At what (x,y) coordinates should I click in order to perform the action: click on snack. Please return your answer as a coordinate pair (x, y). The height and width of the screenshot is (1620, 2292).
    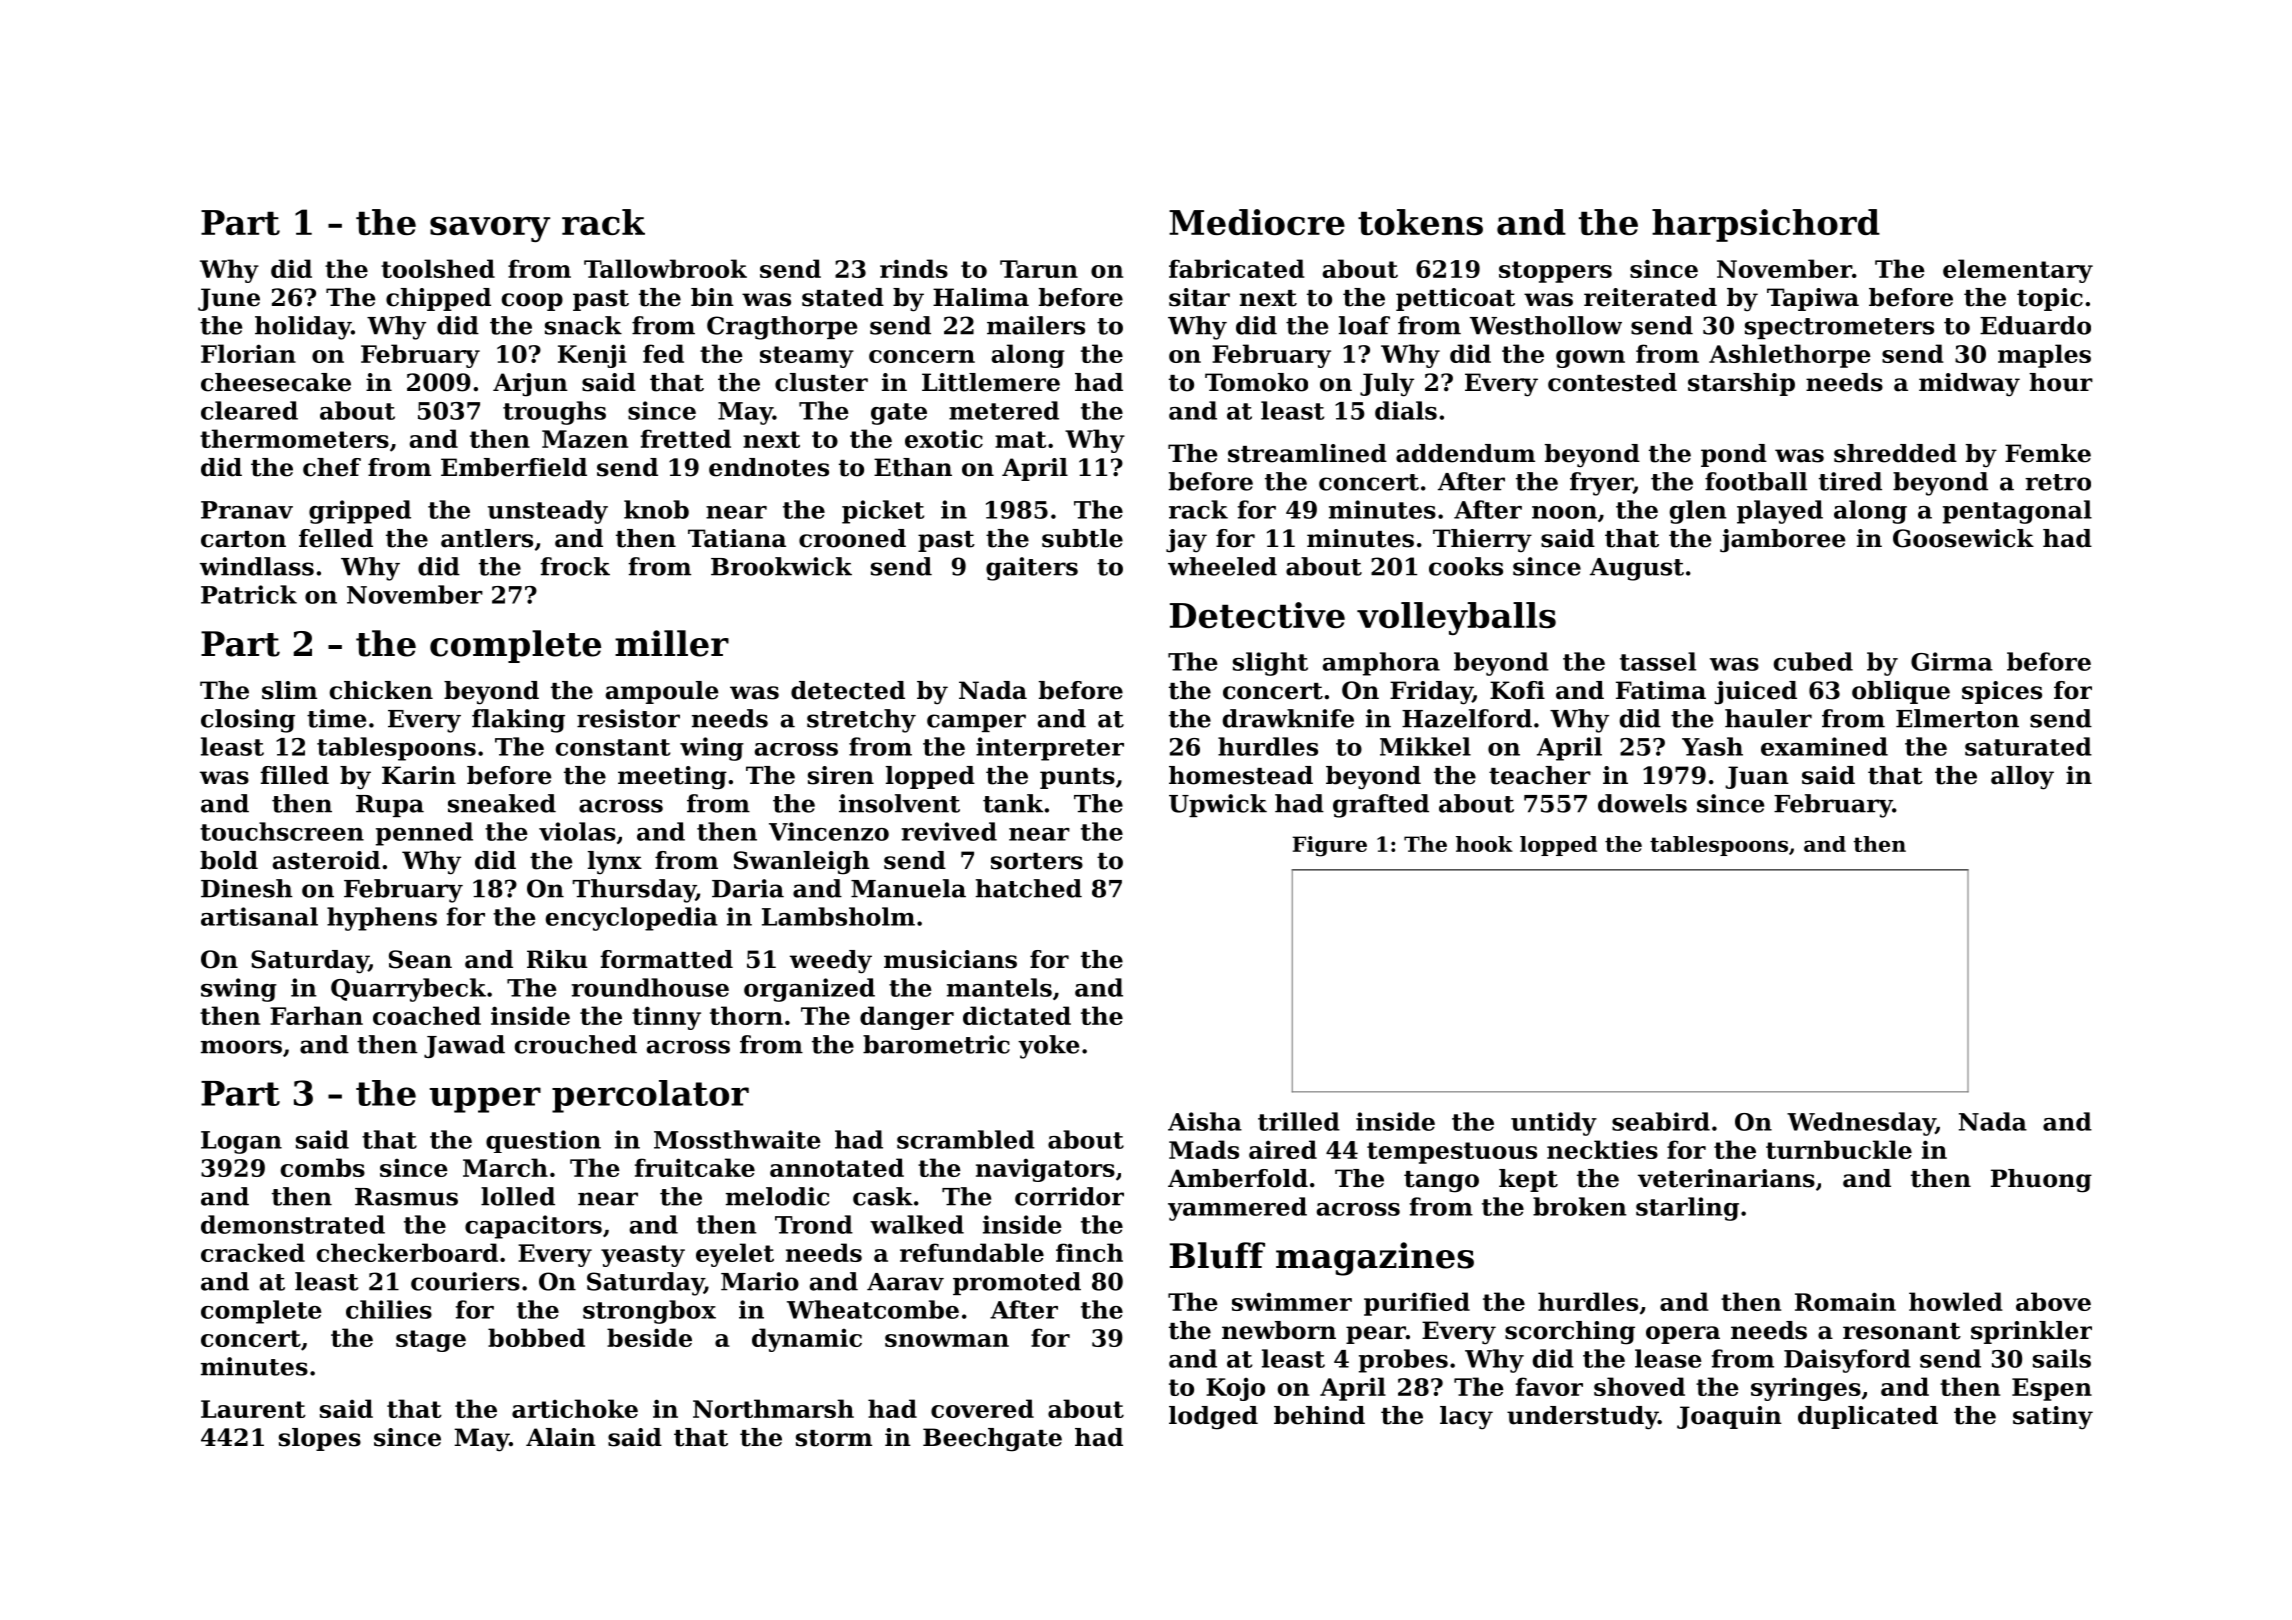
    Looking at the image, I should click on (583, 325).
